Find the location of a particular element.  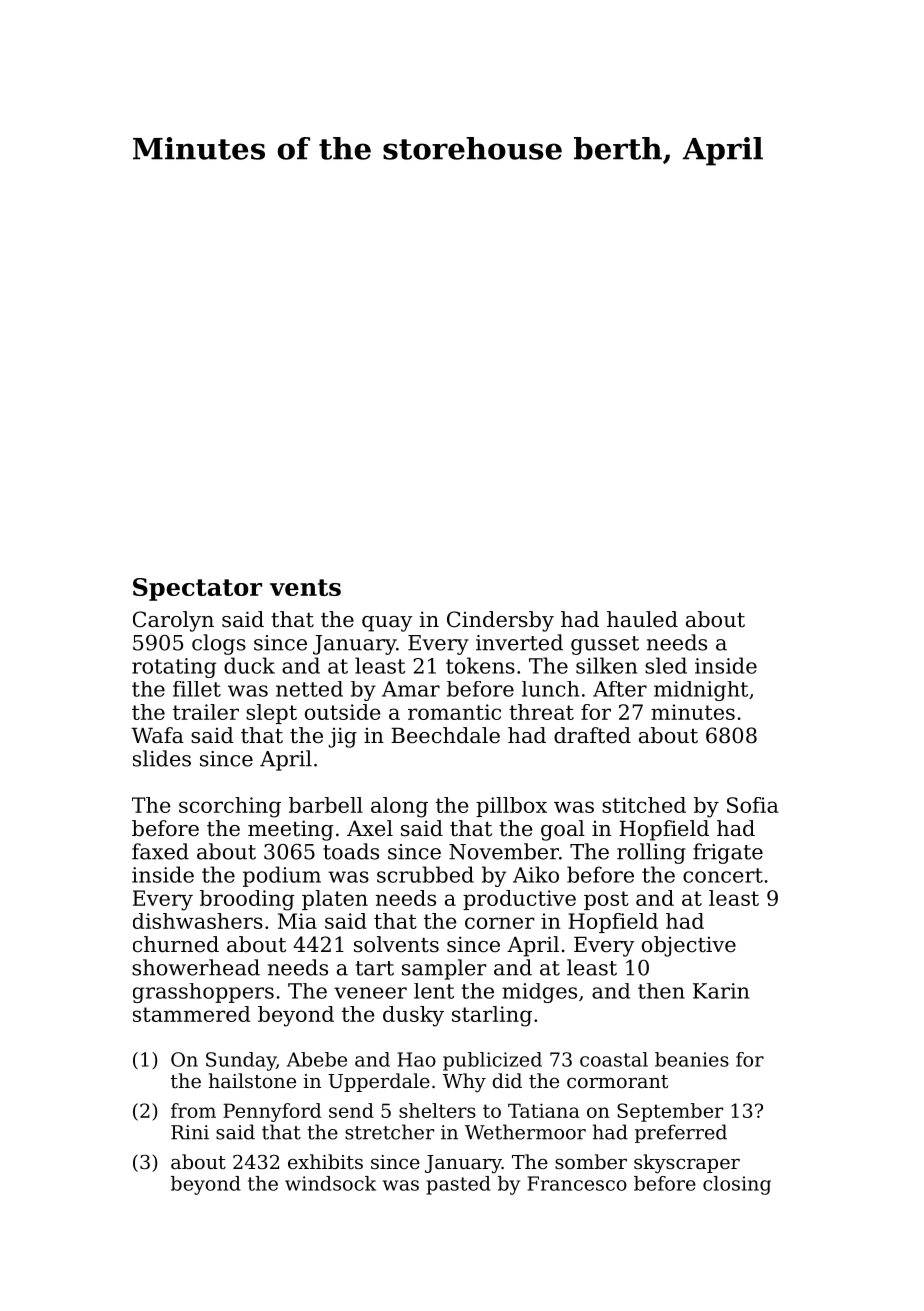

churned is located at coordinates (176, 944).
